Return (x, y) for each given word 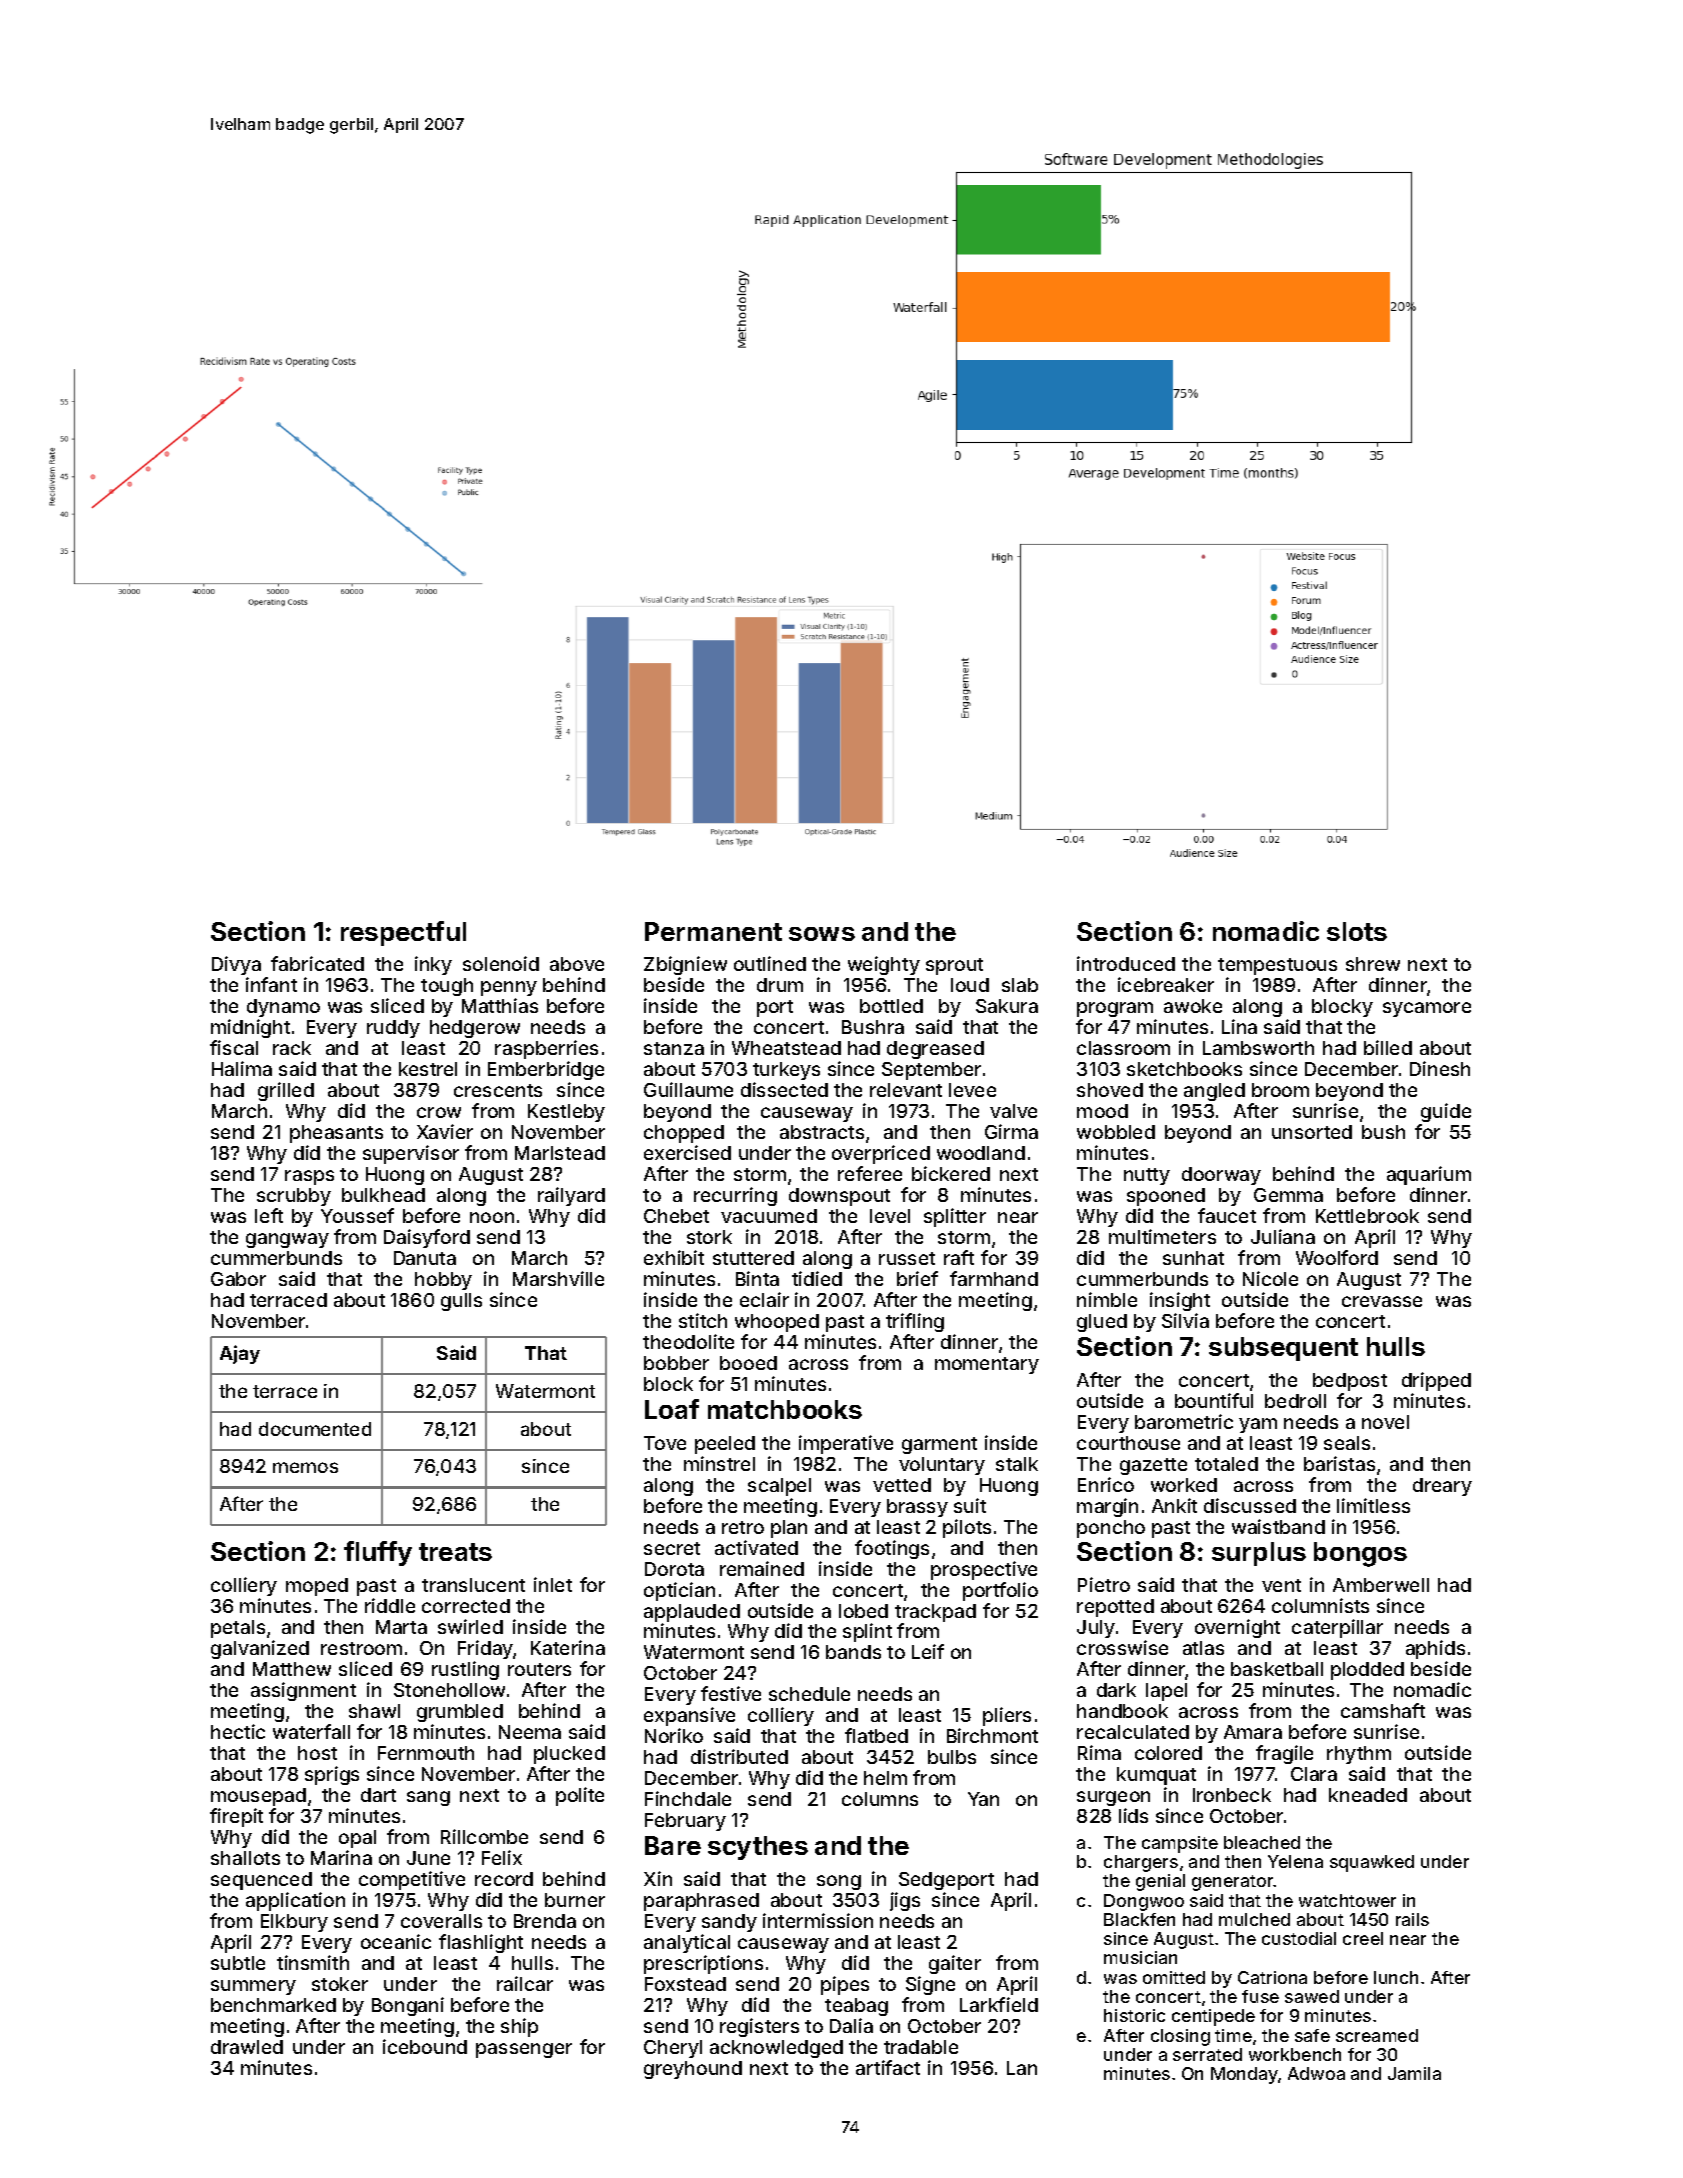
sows (822, 934)
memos (305, 1467)
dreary (1442, 1487)
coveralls (441, 1921)
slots (1357, 931)
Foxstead (685, 1984)
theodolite (688, 1341)
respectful (403, 933)
